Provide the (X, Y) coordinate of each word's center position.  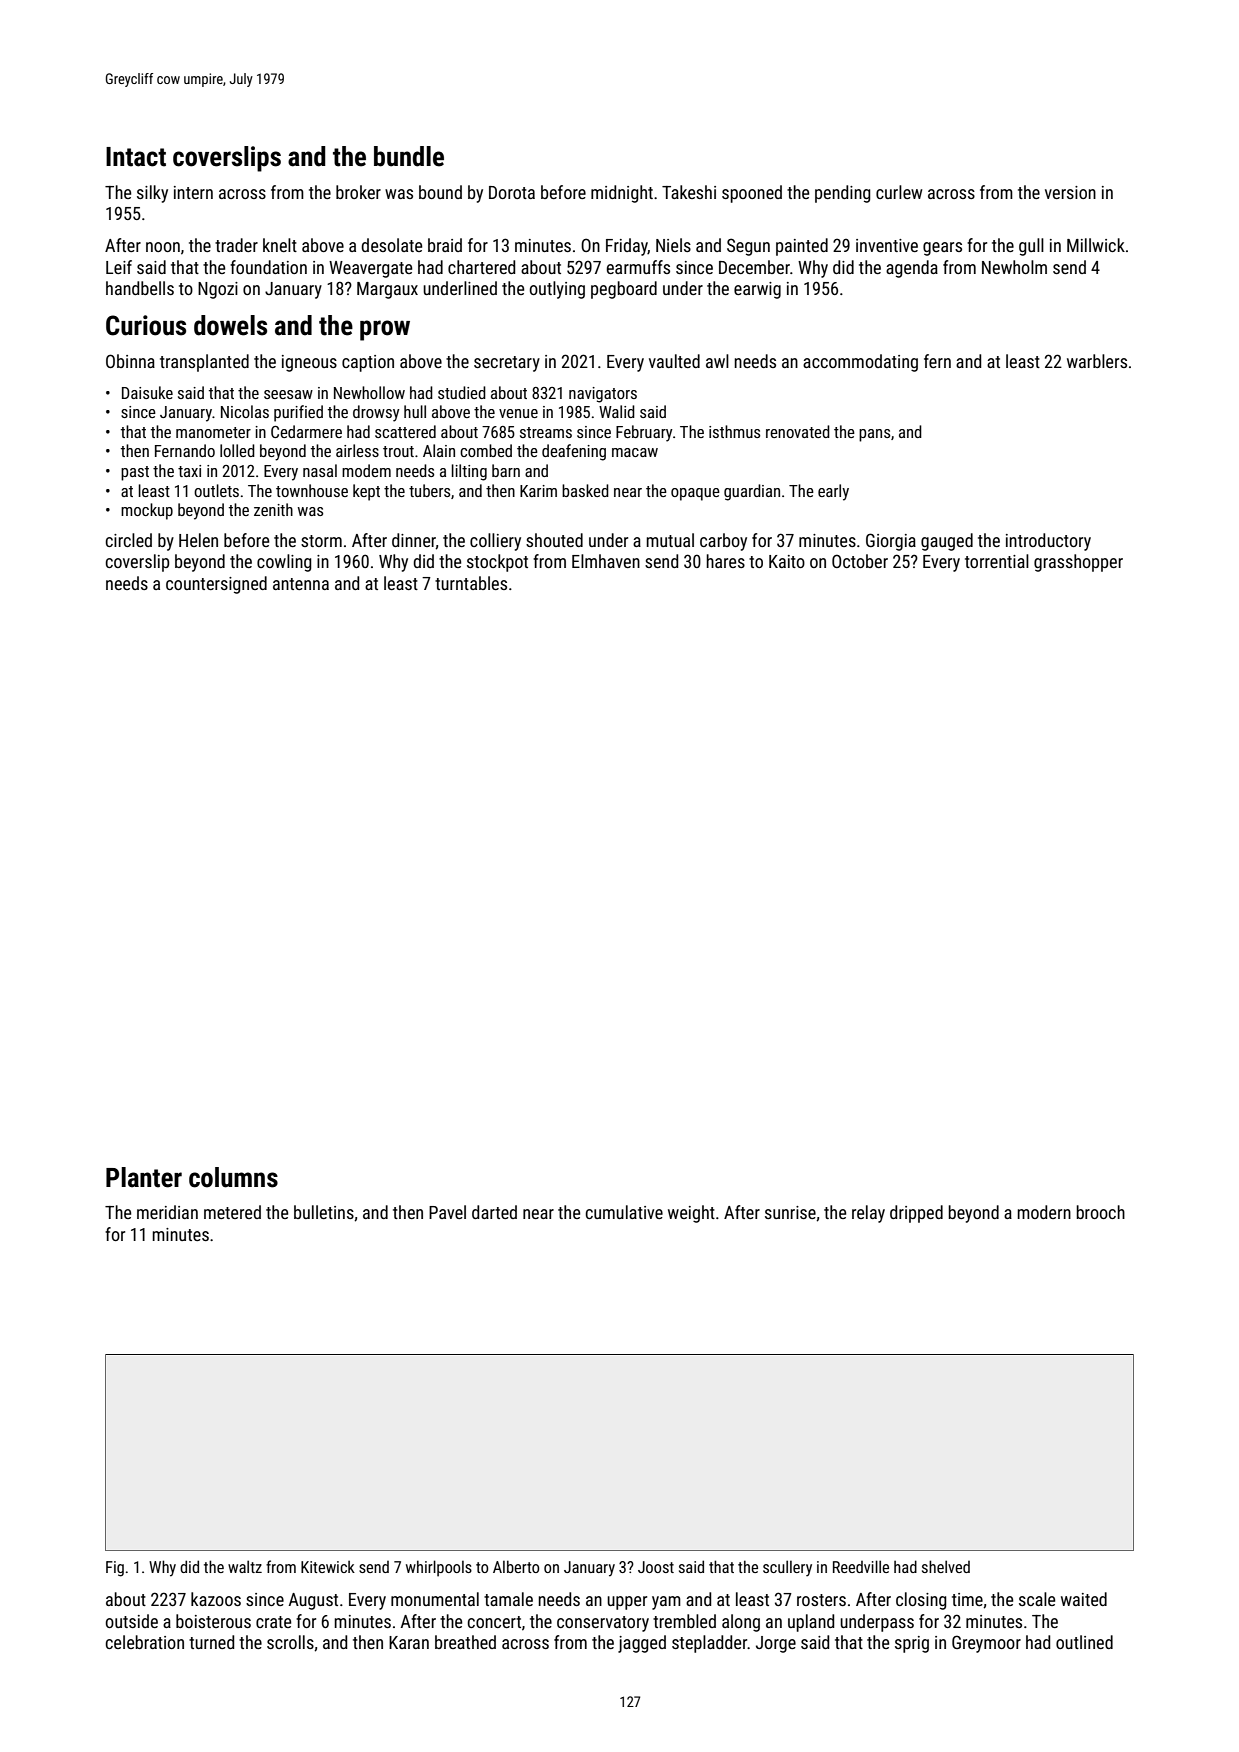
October (860, 561)
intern (193, 192)
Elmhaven (606, 561)
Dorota (512, 192)
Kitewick (328, 1566)
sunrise (790, 1212)
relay (868, 1214)
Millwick (1096, 245)
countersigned (216, 585)
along (741, 1623)
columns (233, 1177)
